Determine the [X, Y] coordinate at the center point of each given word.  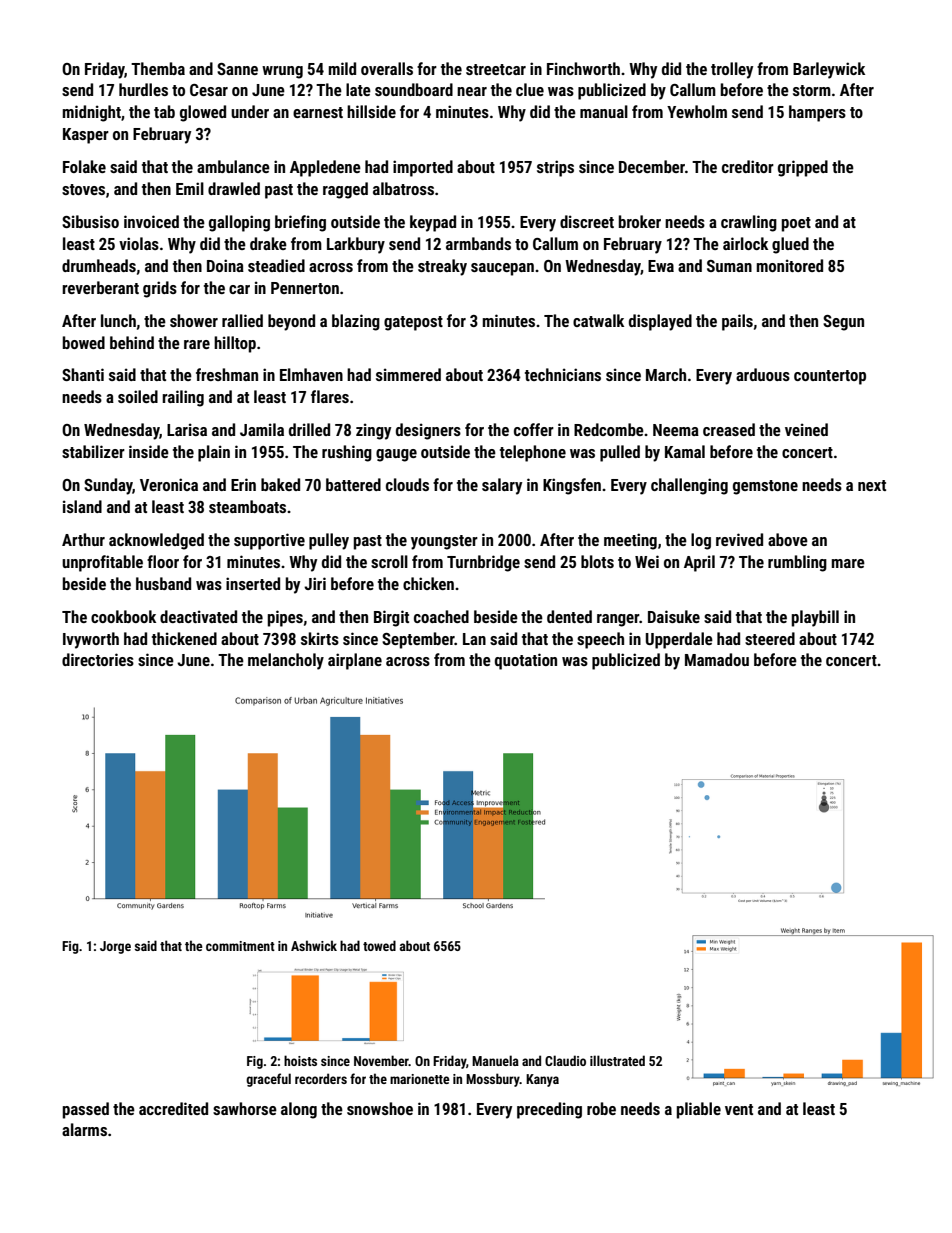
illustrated [617, 1060]
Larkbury [356, 245]
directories [98, 659]
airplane [355, 661]
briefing [300, 223]
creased [729, 429]
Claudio [565, 1060]
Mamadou [717, 659]
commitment [240, 946]
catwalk [598, 320]
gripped [803, 168]
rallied [242, 320]
